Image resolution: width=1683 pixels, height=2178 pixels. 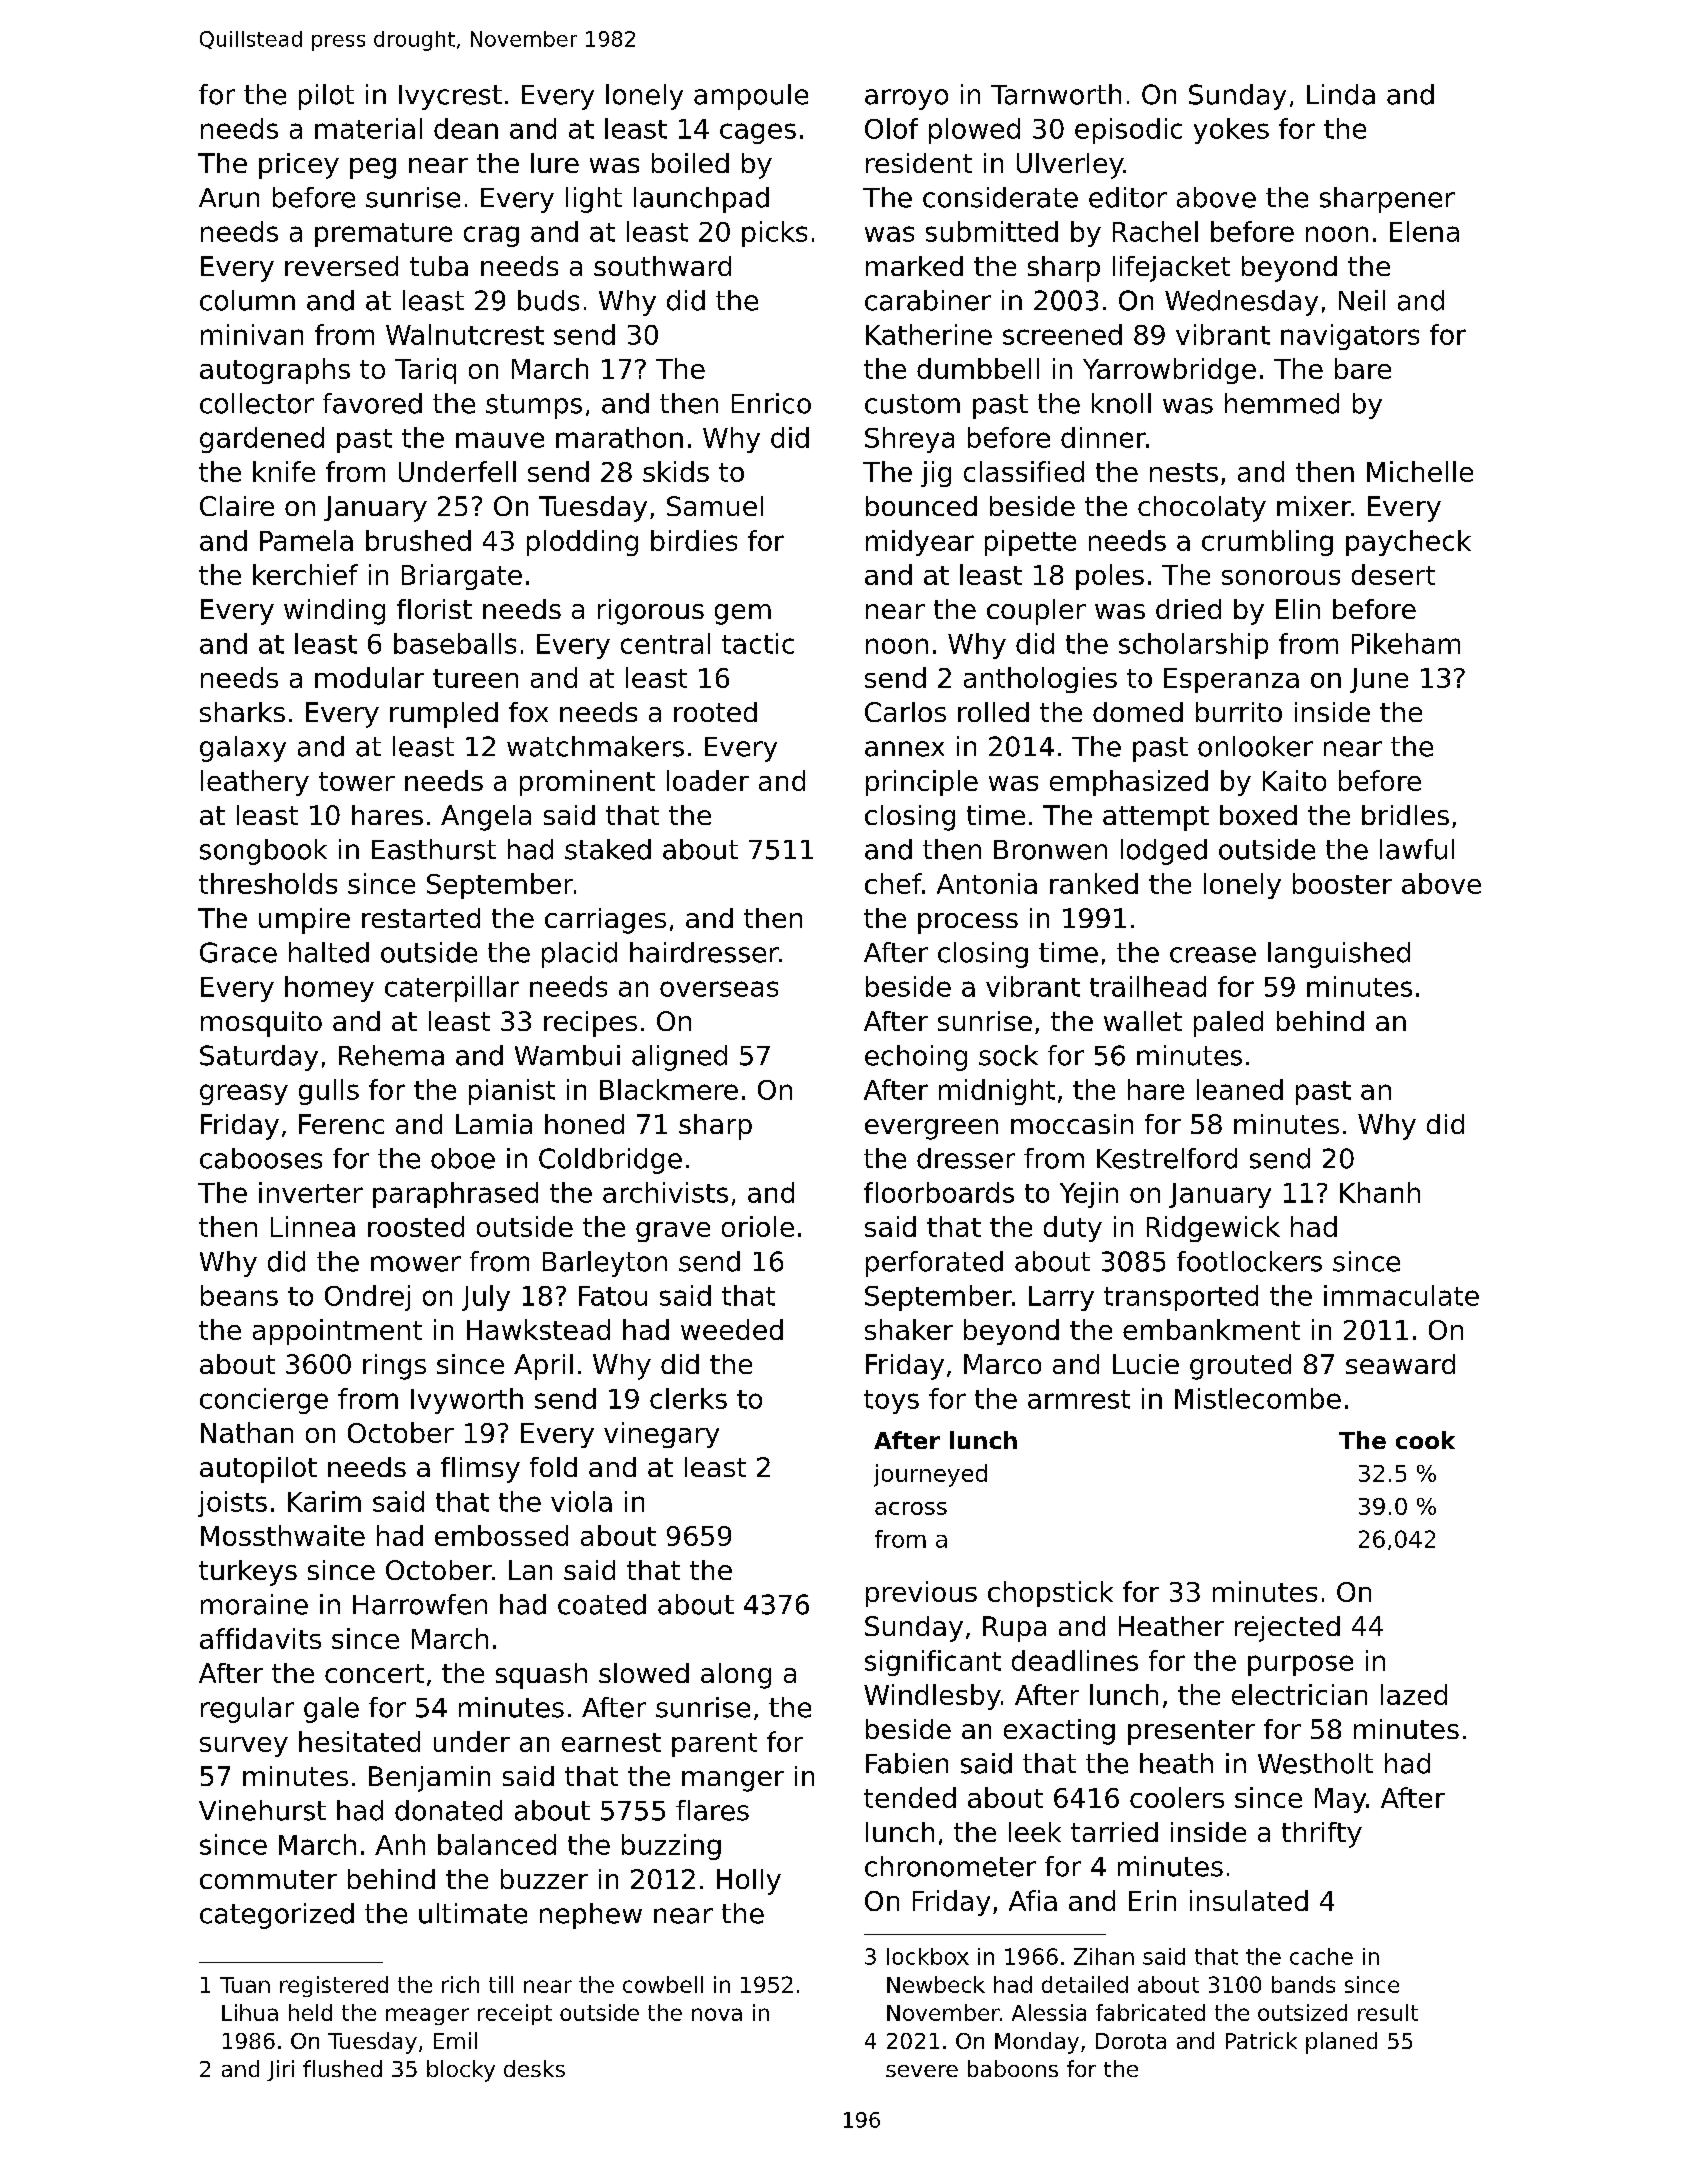 What do you see at coordinates (261, 1158) in the screenshot?
I see `cabooses` at bounding box center [261, 1158].
